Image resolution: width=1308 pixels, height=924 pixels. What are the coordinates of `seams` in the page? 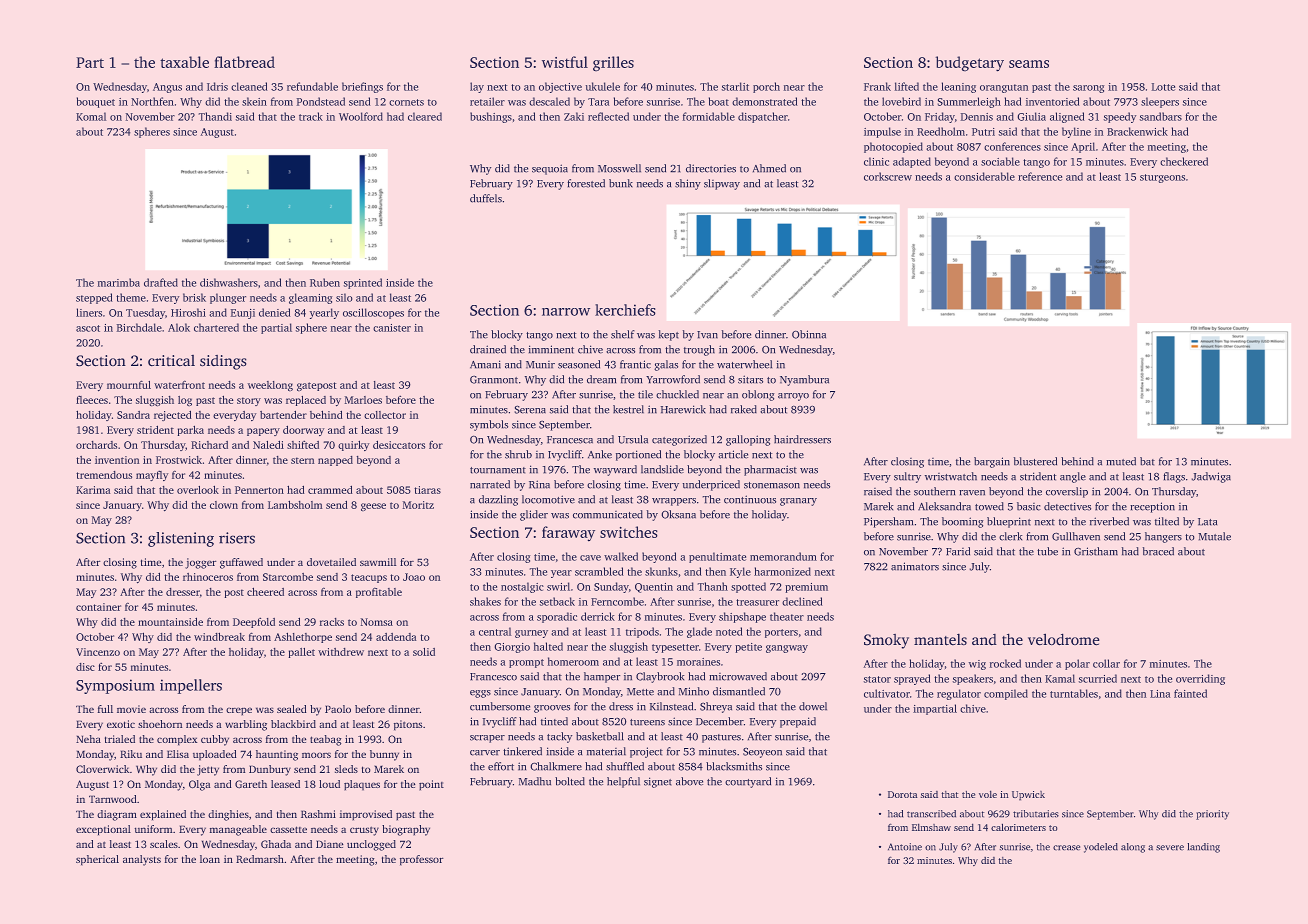 It's located at (1029, 64).
